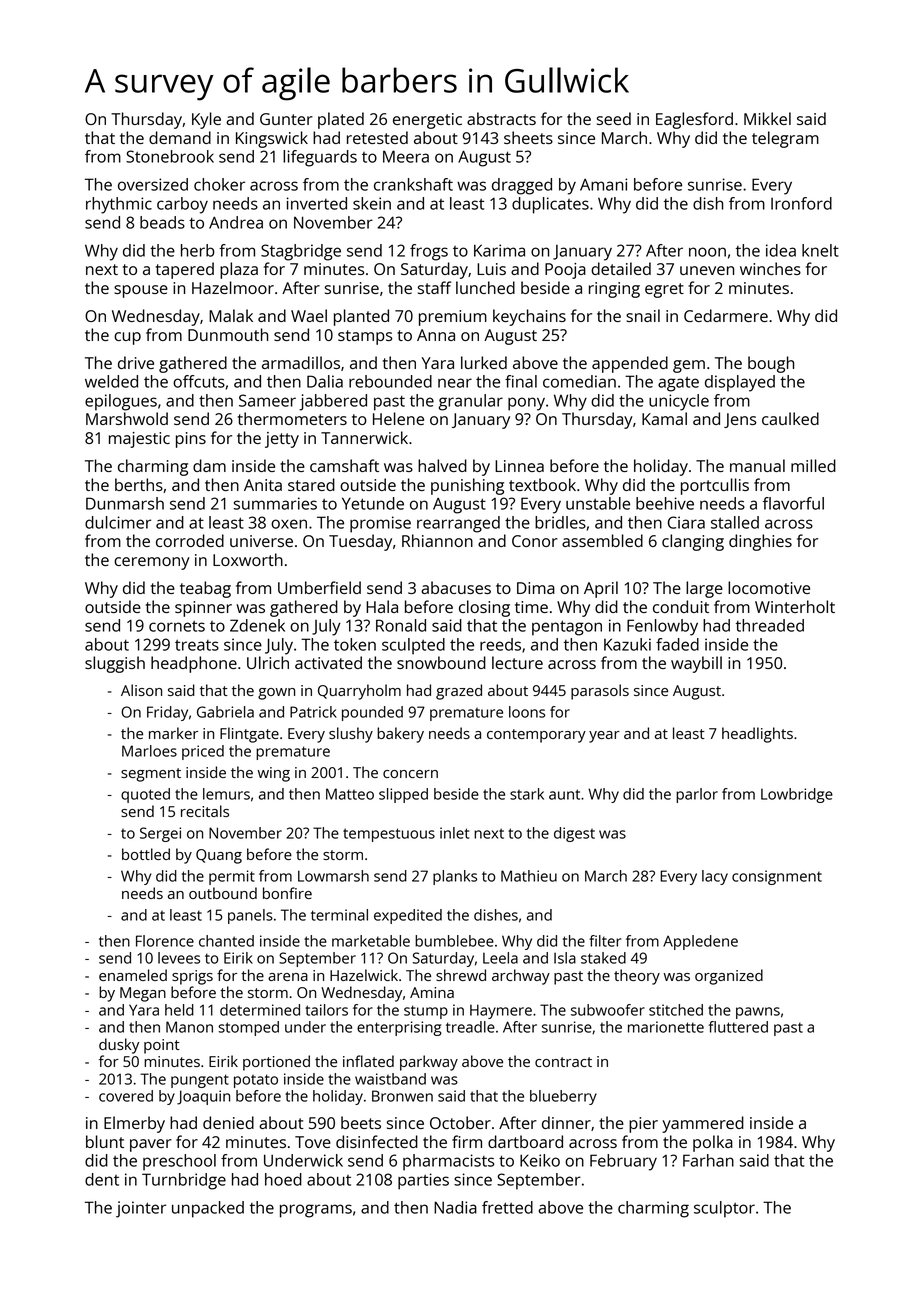 Image resolution: width=924 pixels, height=1308 pixels. Describe the element at coordinates (429, 1063) in the document. I see `parkway` at that location.
